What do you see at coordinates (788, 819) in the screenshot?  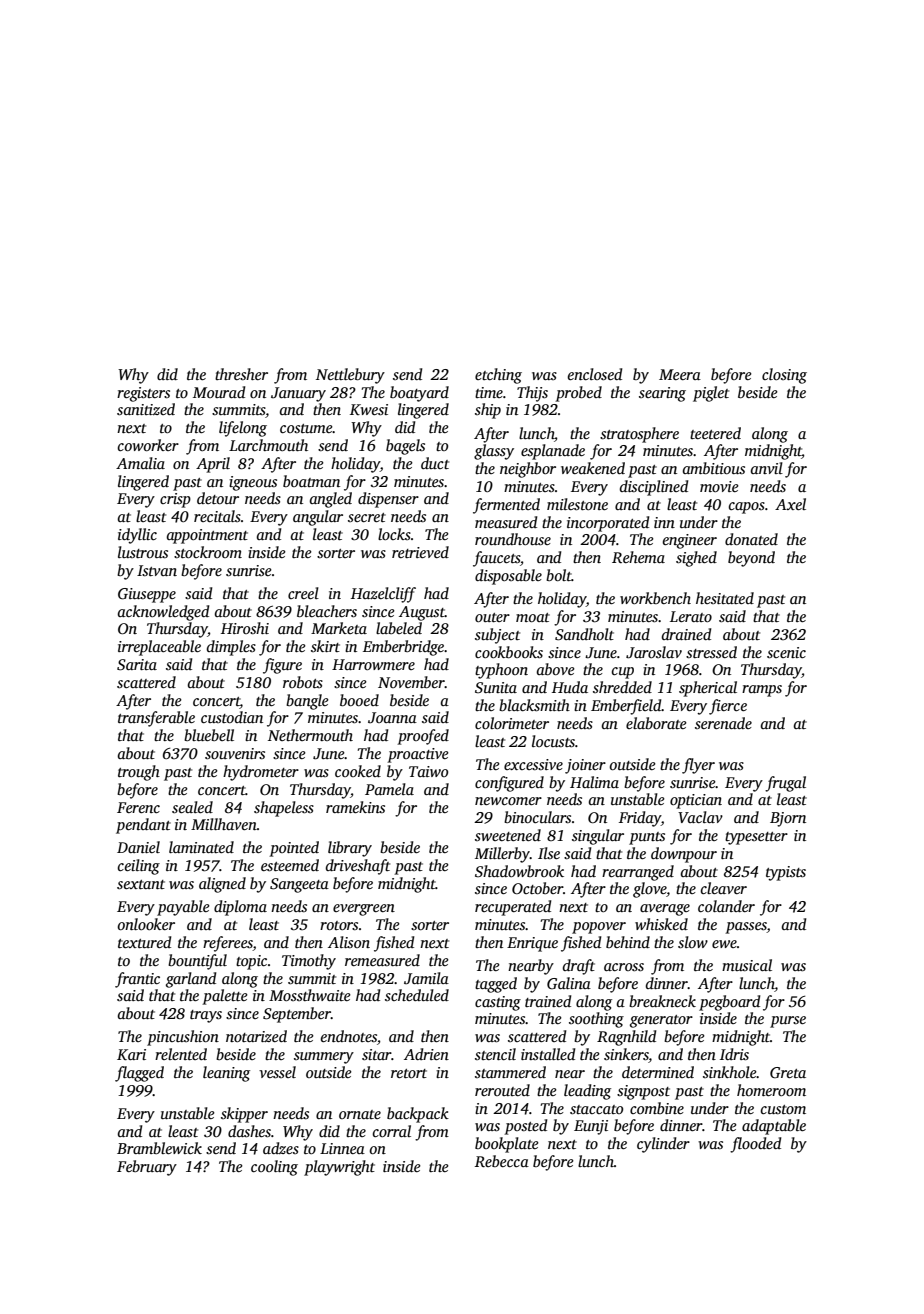 I see `Bjorn` at bounding box center [788, 819].
